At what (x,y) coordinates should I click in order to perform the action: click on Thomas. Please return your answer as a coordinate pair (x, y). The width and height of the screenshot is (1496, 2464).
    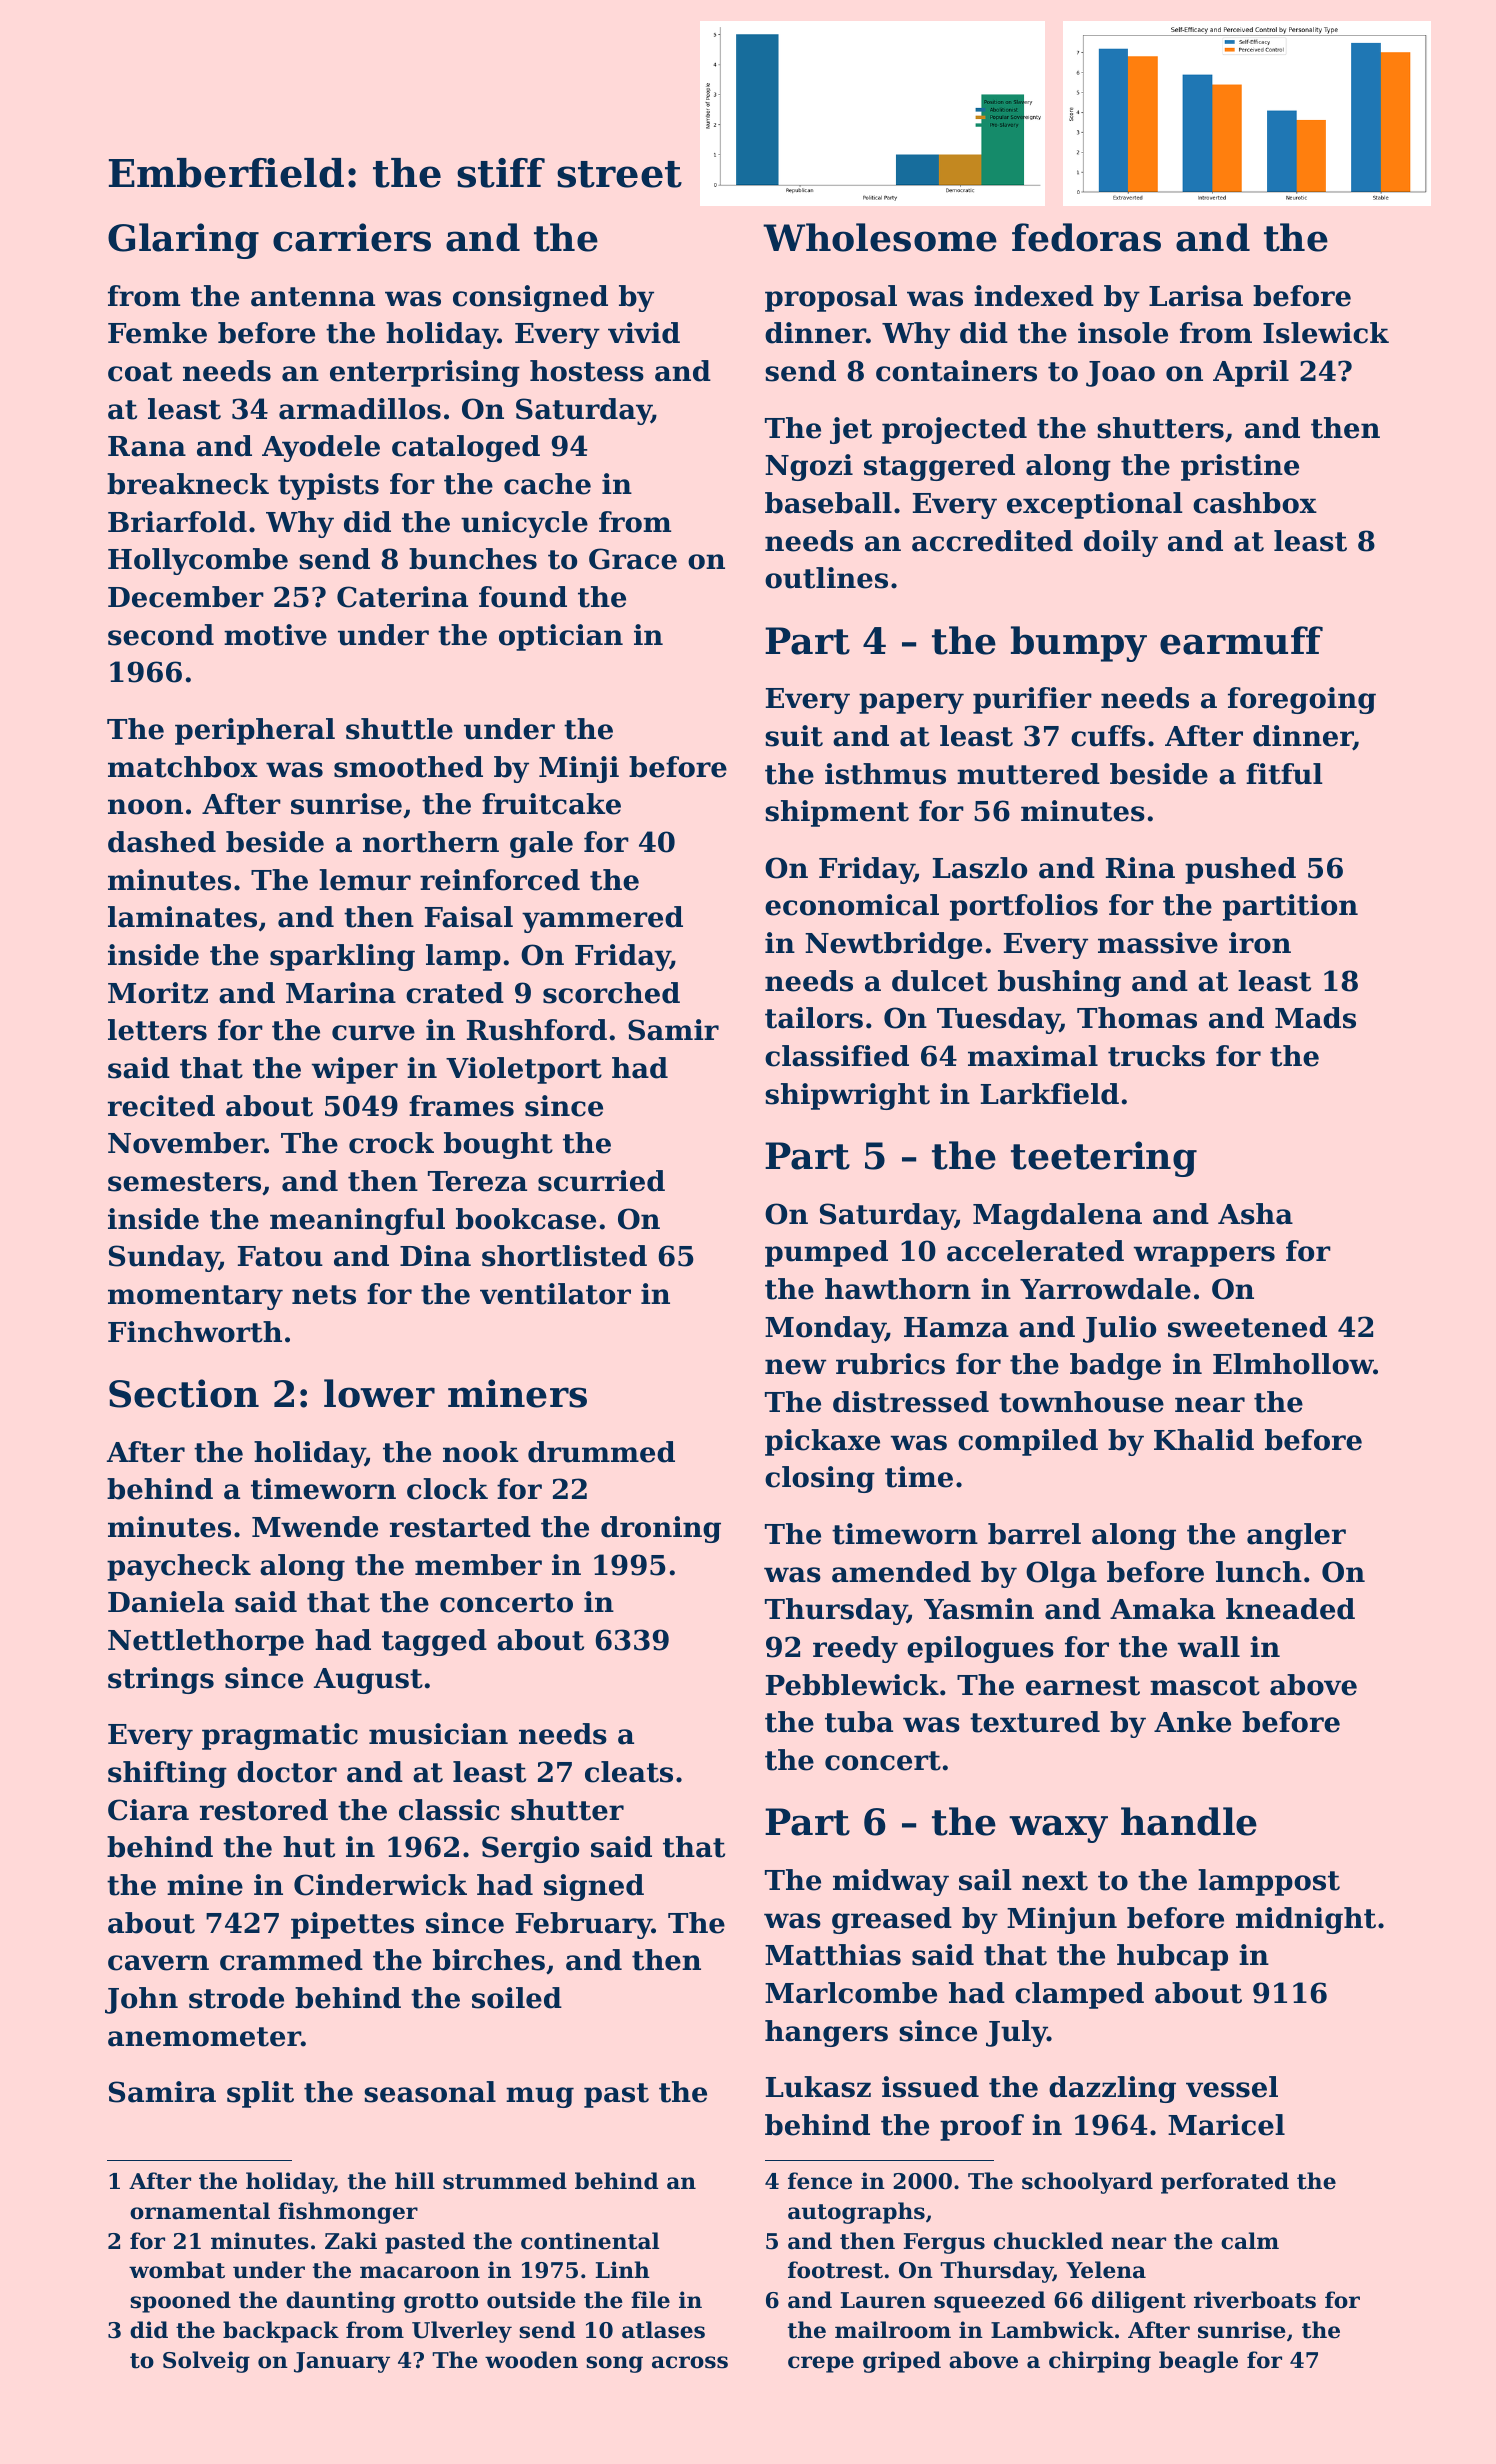
    Looking at the image, I should click on (1137, 1018).
